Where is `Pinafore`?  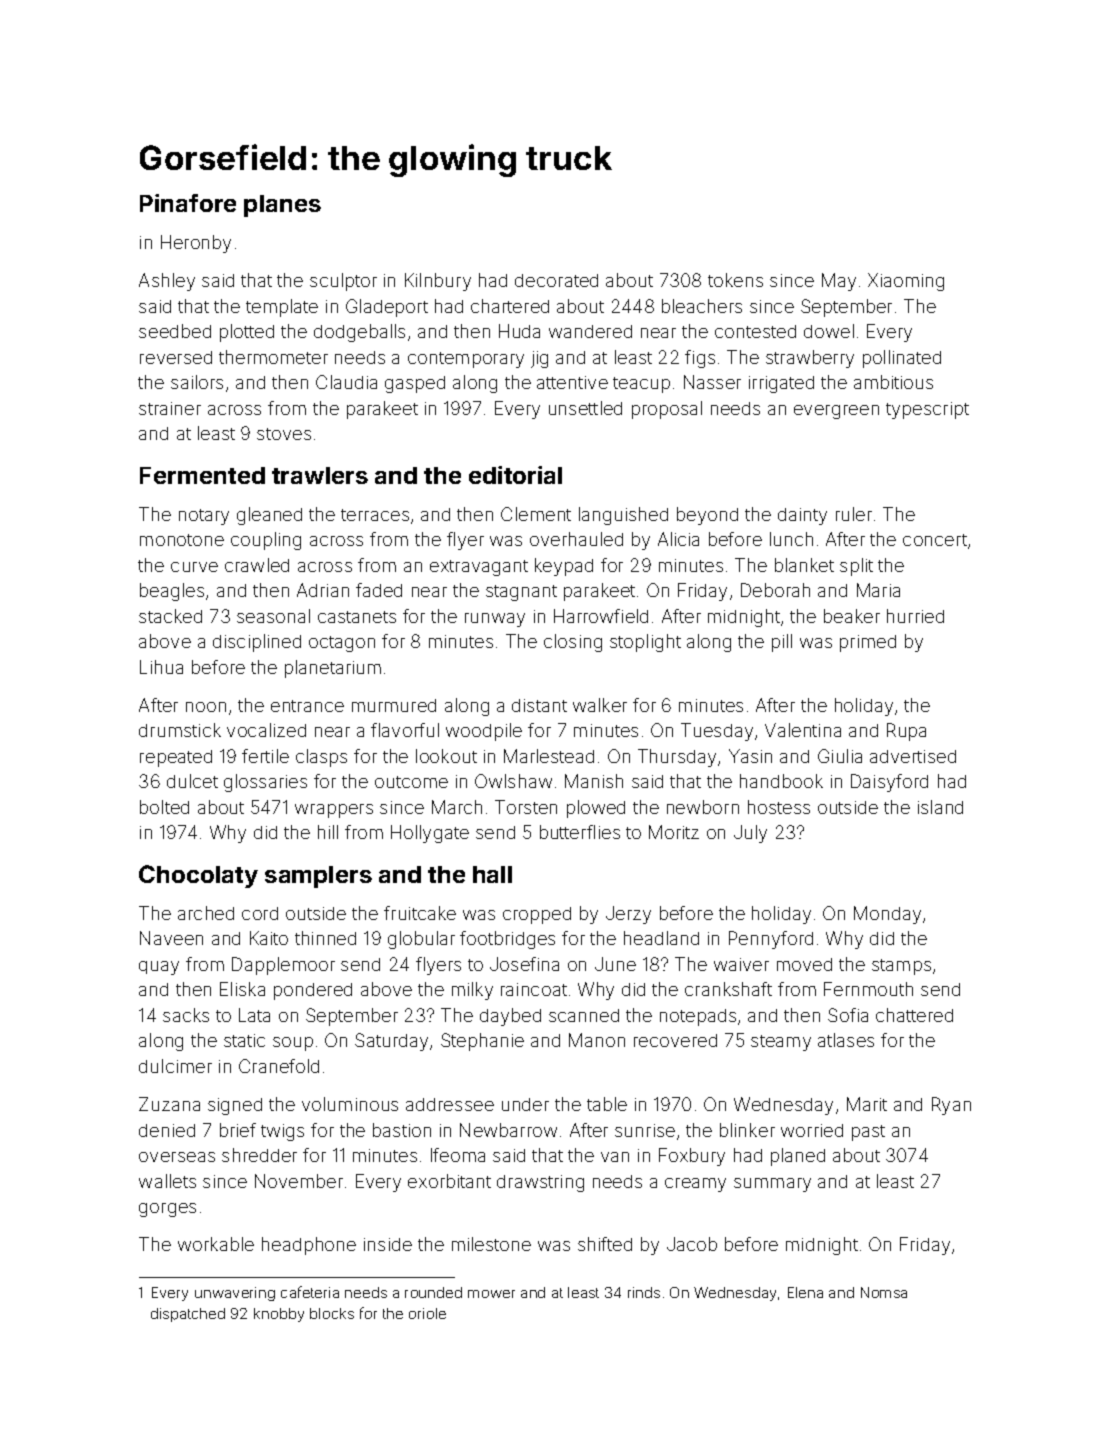
Pinafore is located at coordinates (188, 203).
